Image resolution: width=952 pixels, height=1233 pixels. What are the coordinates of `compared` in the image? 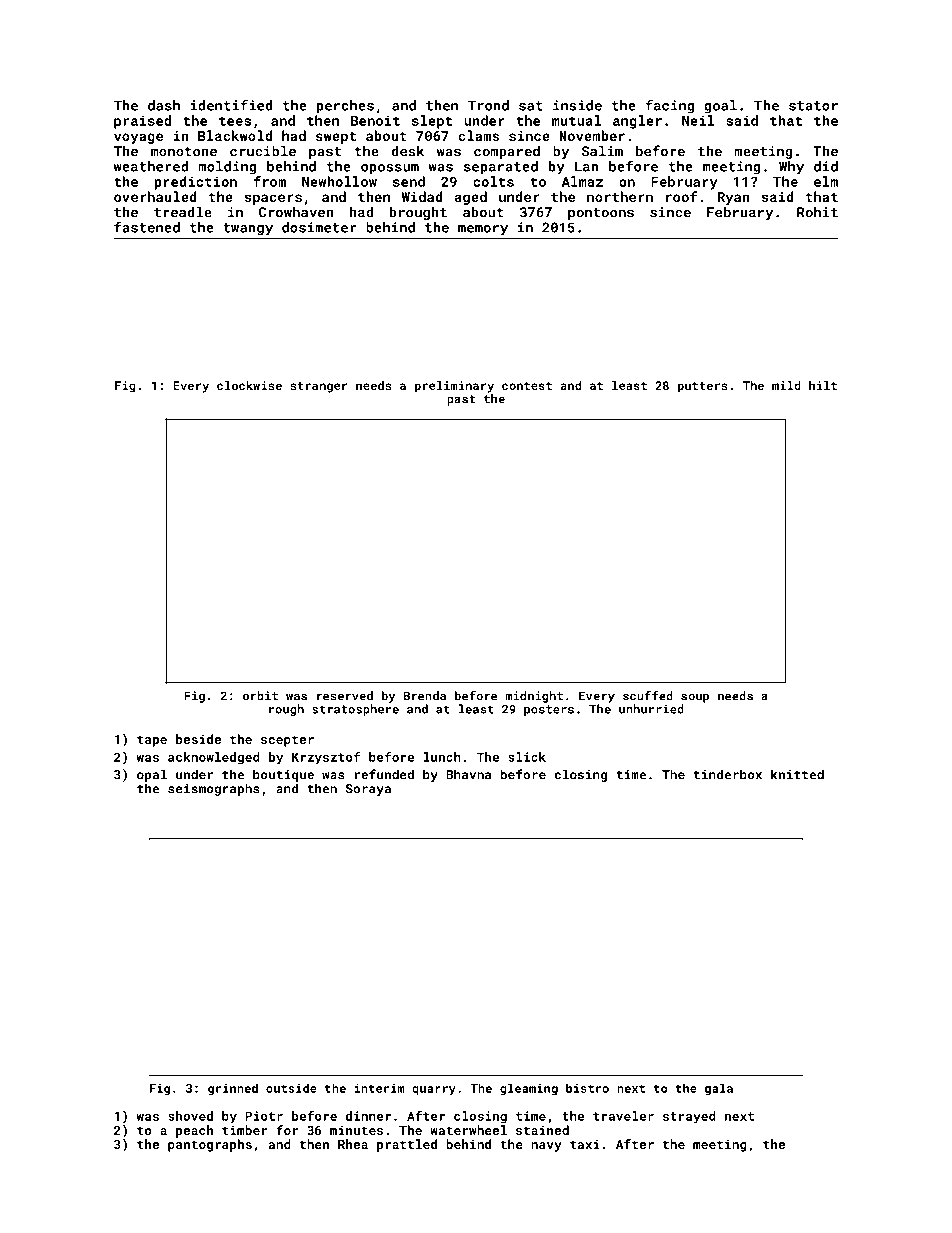 It's located at (507, 152).
